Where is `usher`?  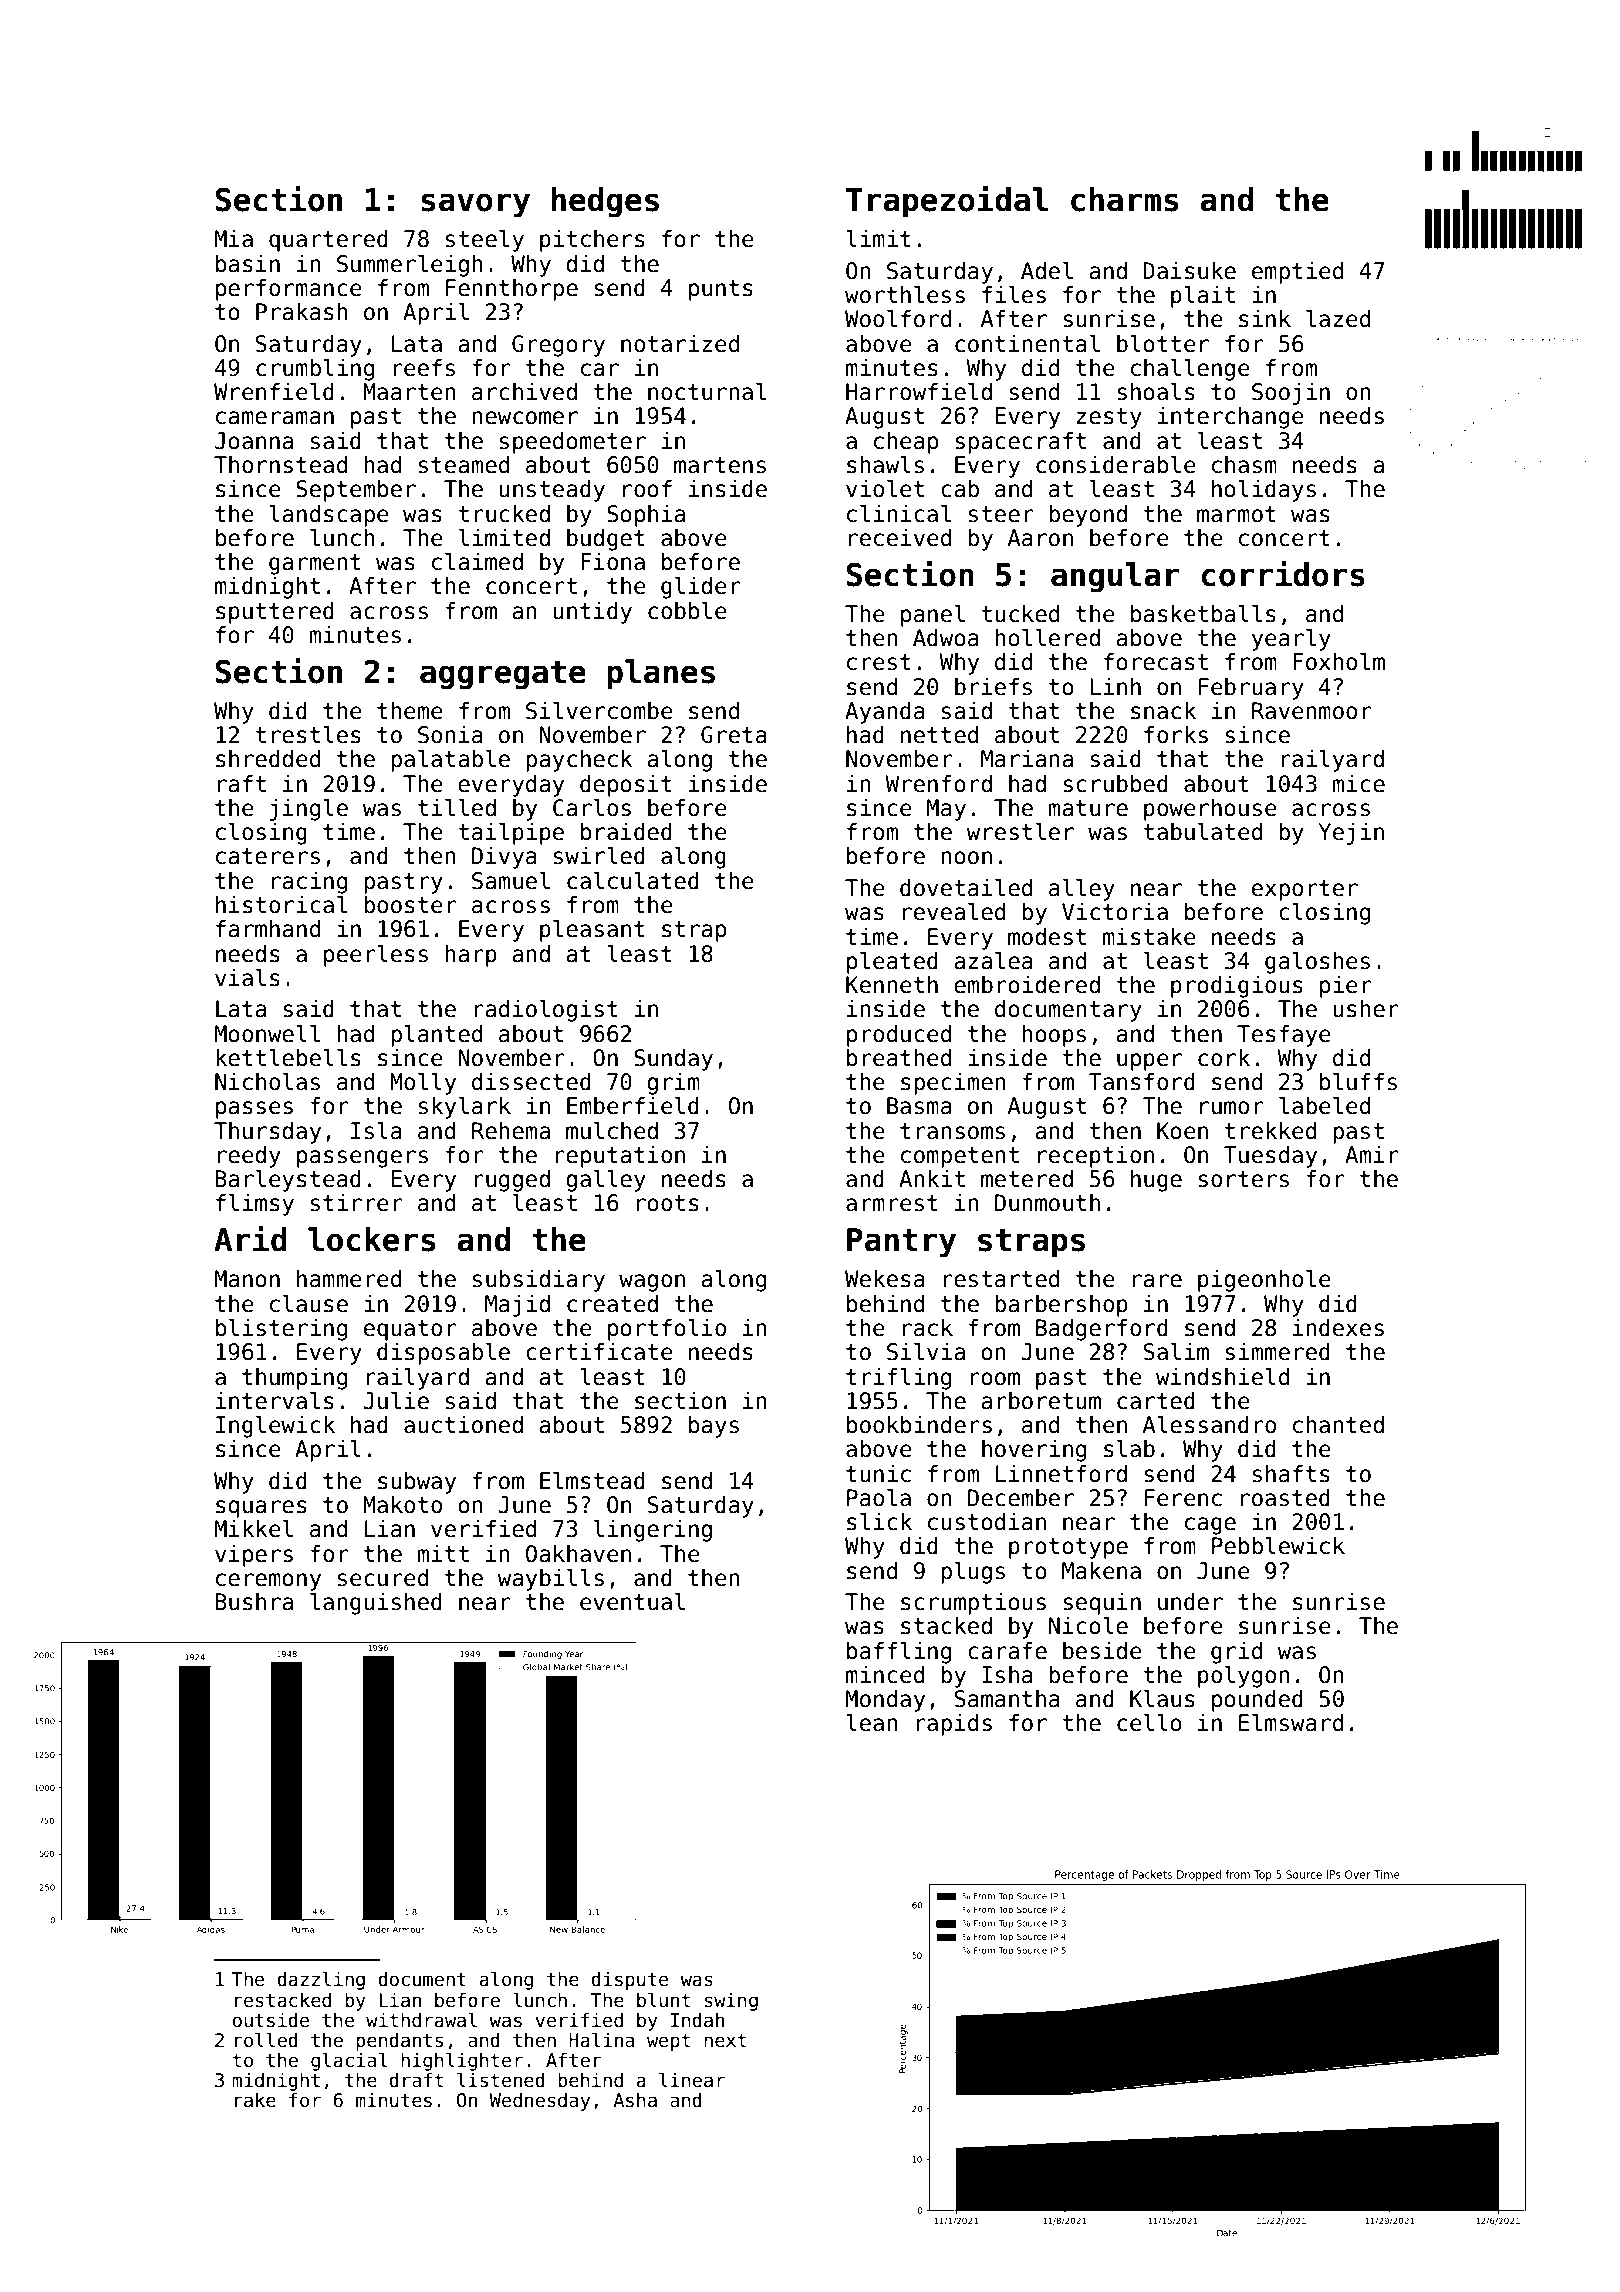
usher is located at coordinates (1366, 1009).
